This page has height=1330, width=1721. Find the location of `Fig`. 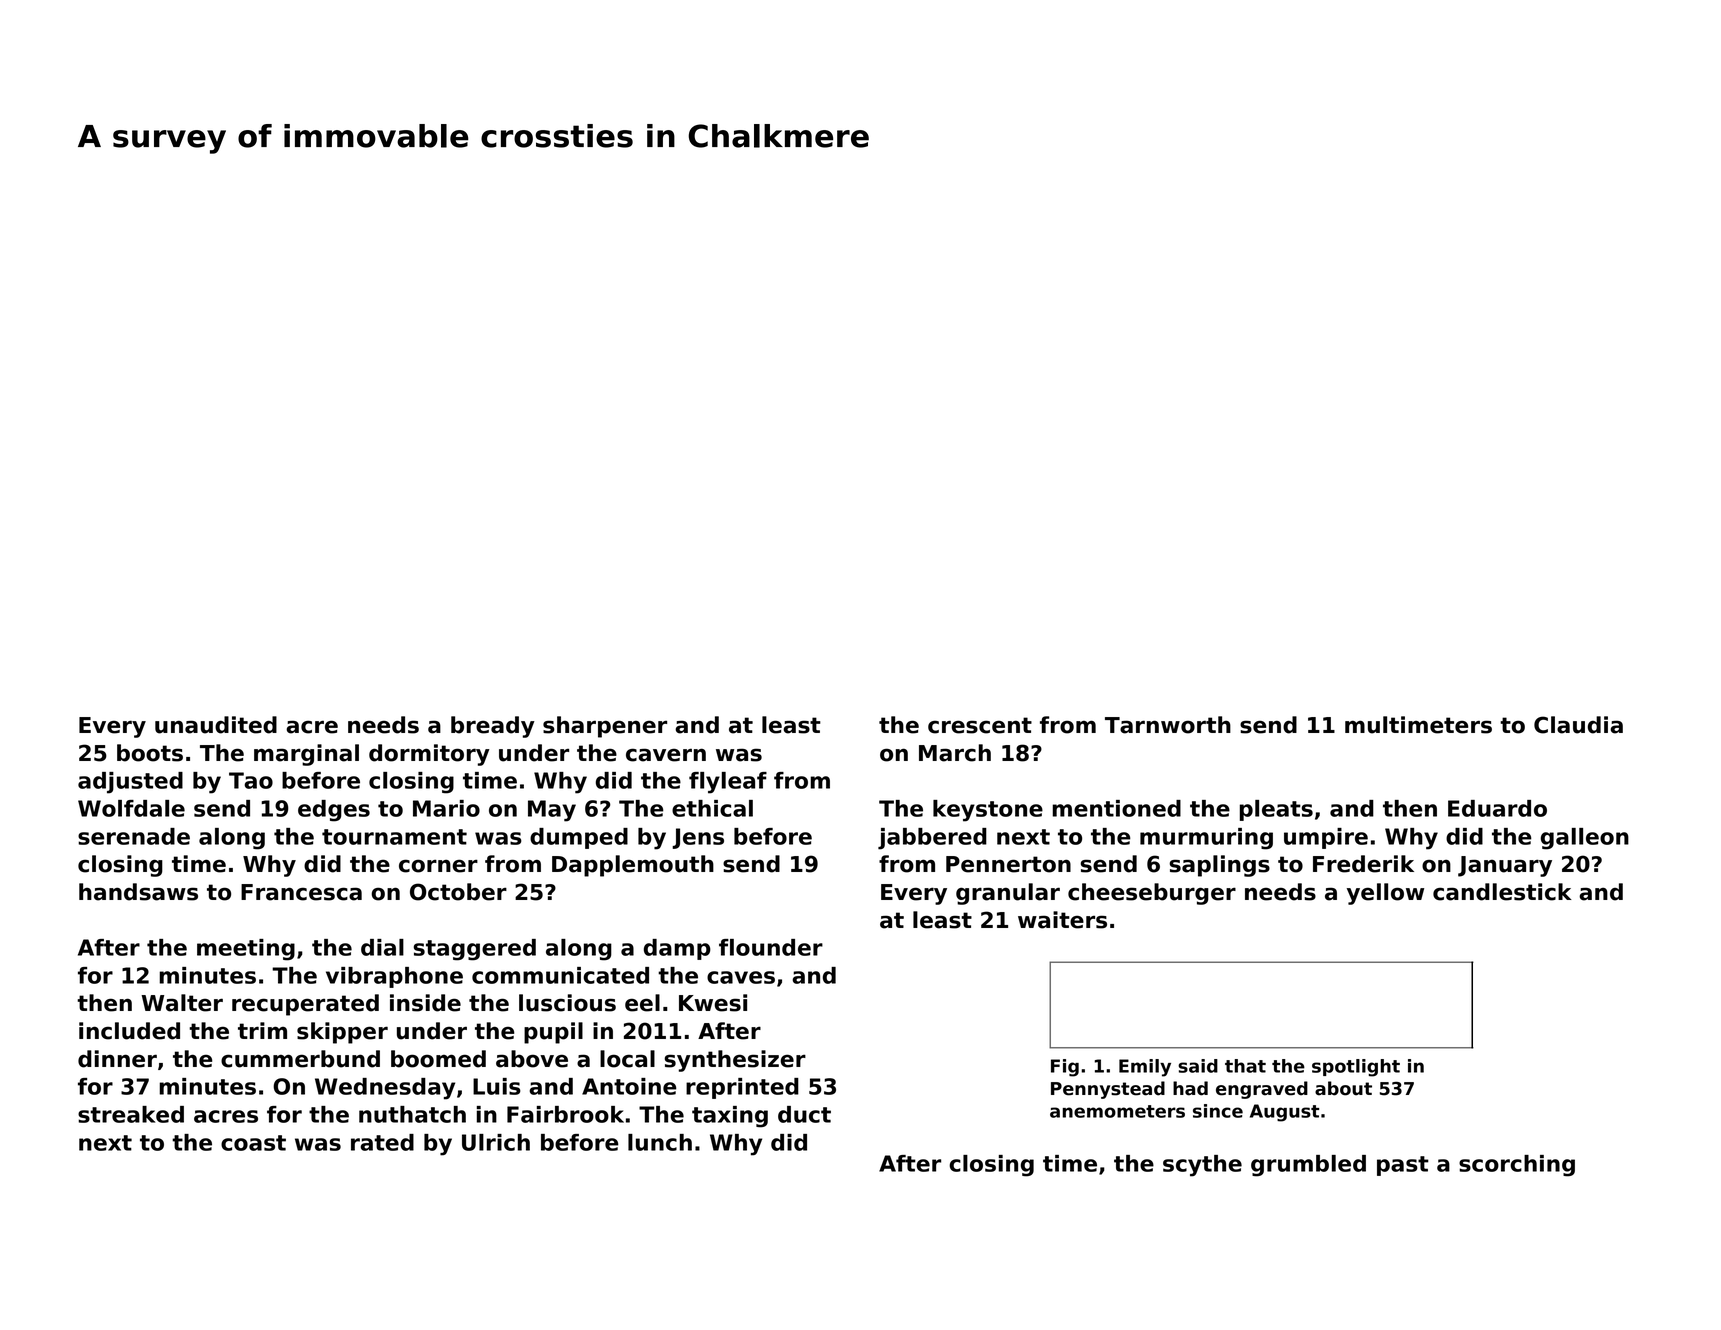

Fig is located at coordinates (1065, 1068).
